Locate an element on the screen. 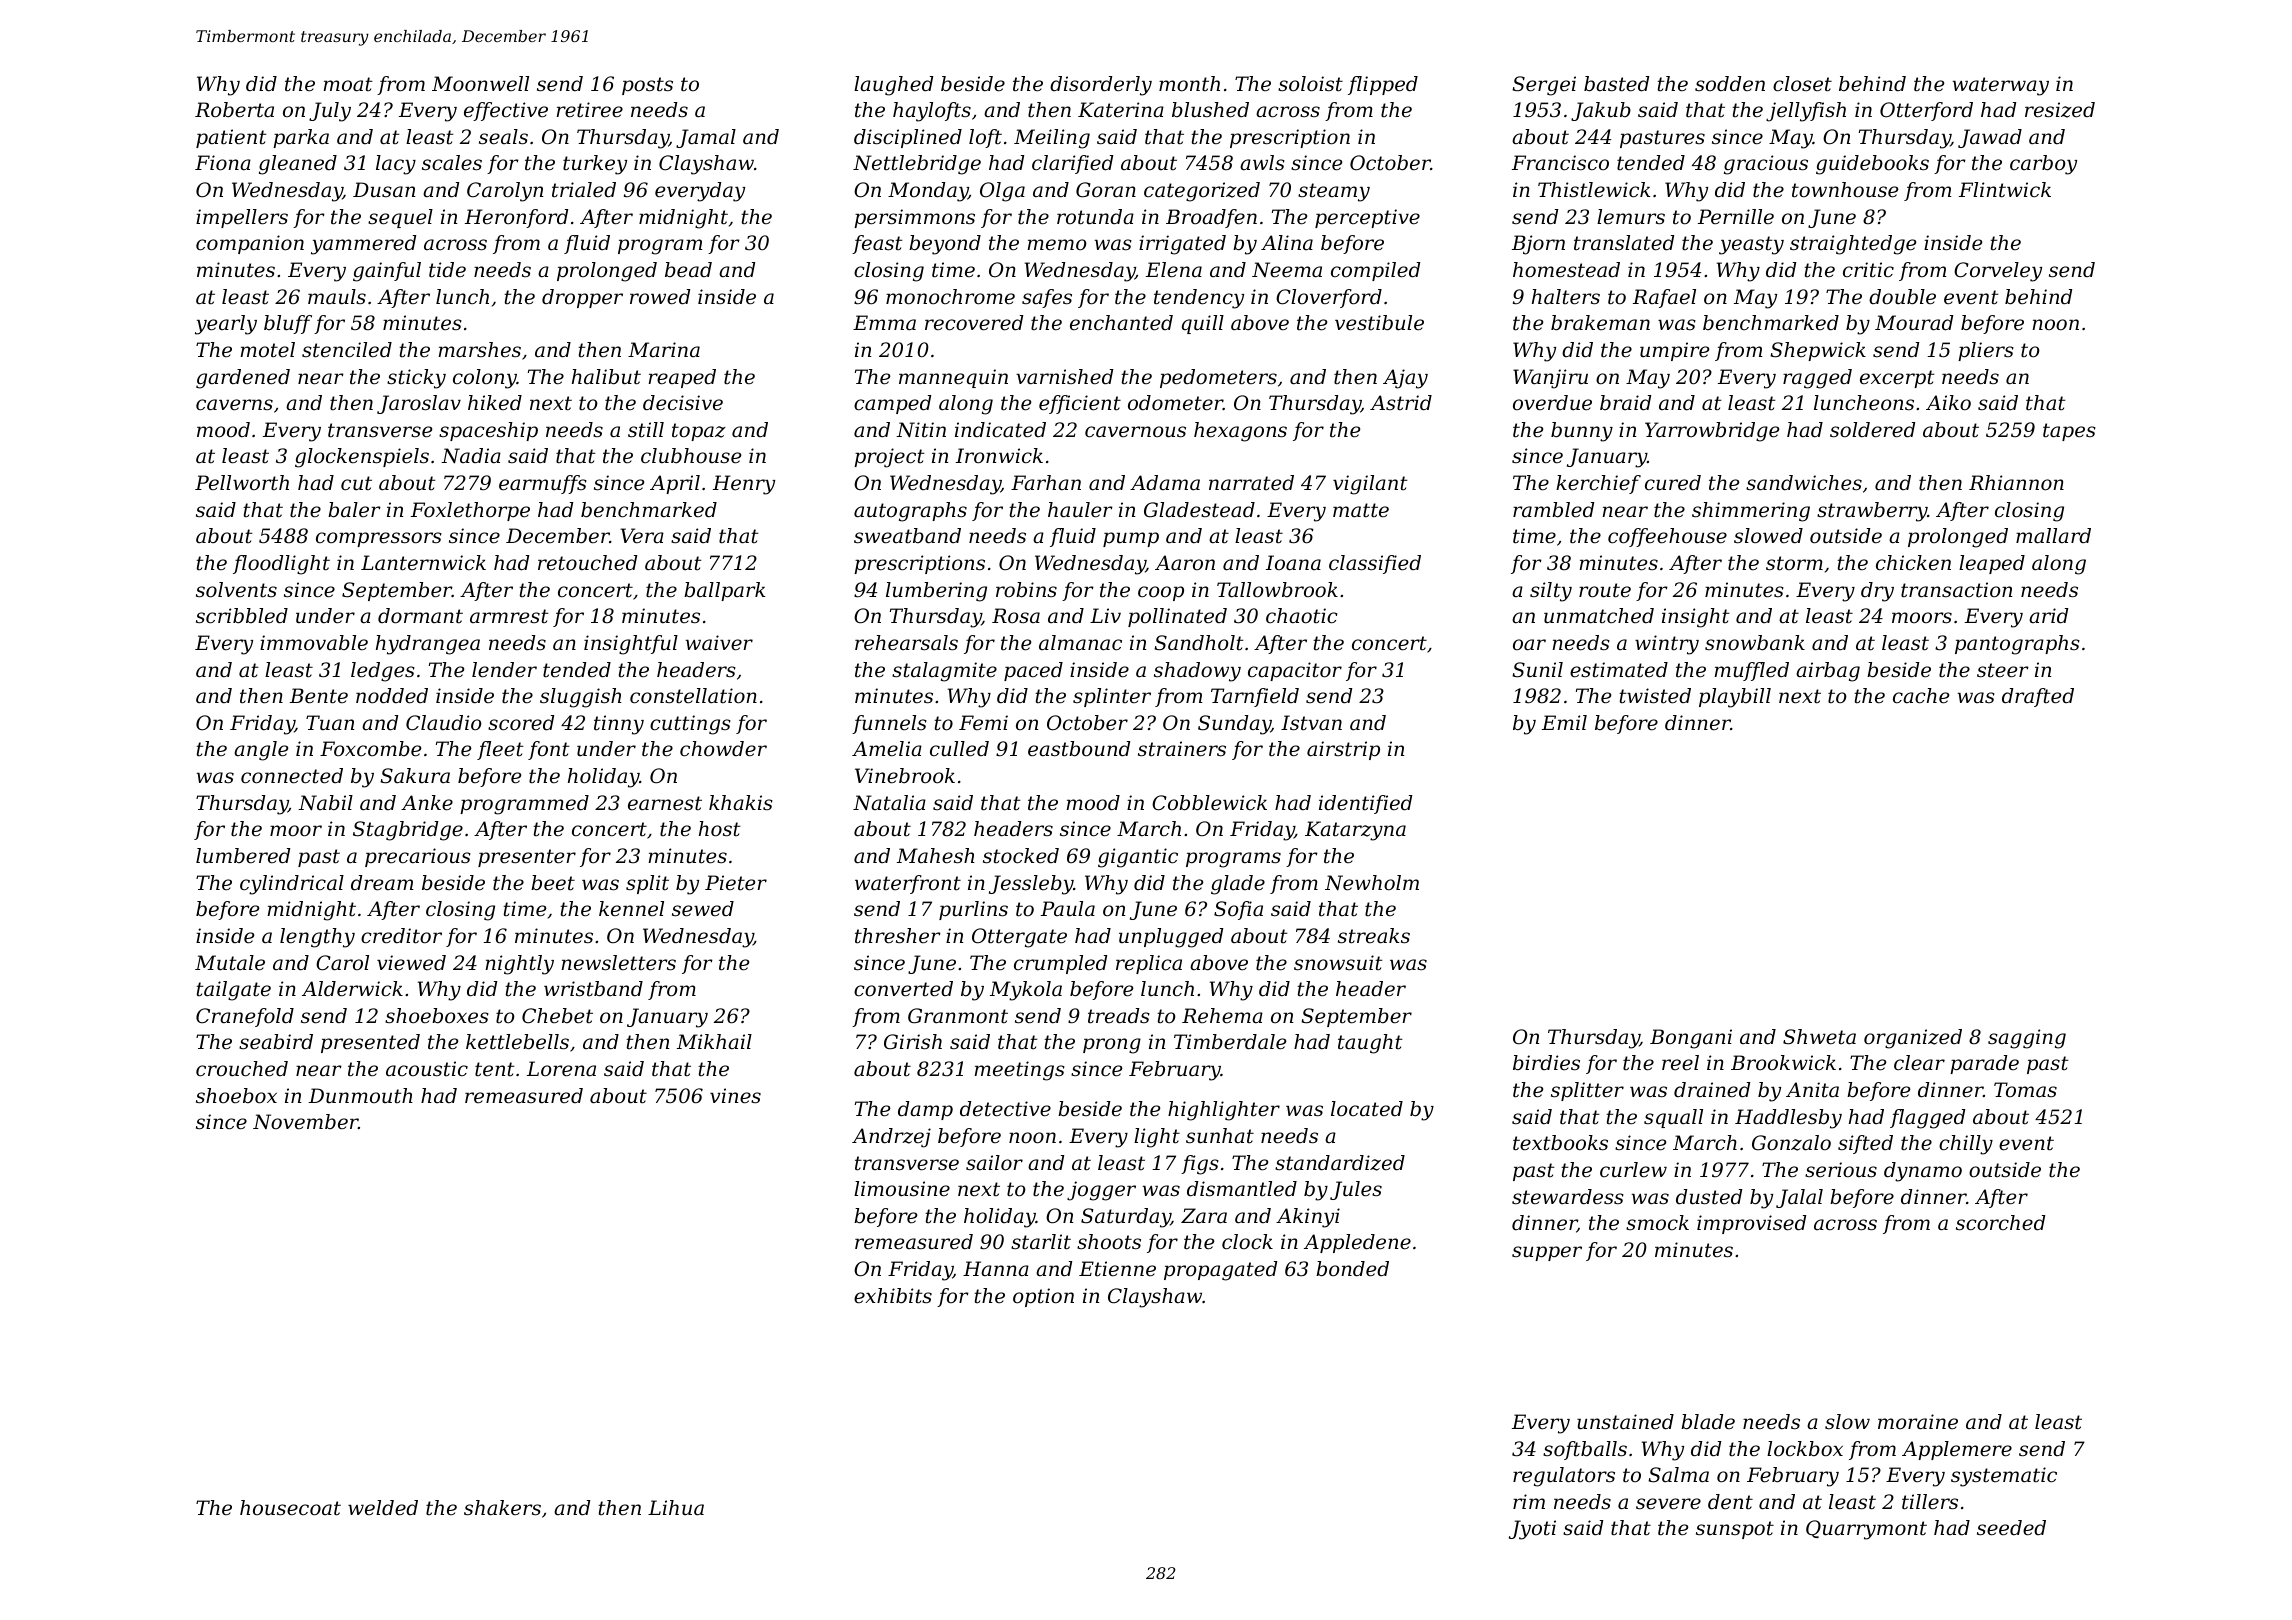 This screenshot has height=1620, width=2292. welded is located at coordinates (383, 1508).
